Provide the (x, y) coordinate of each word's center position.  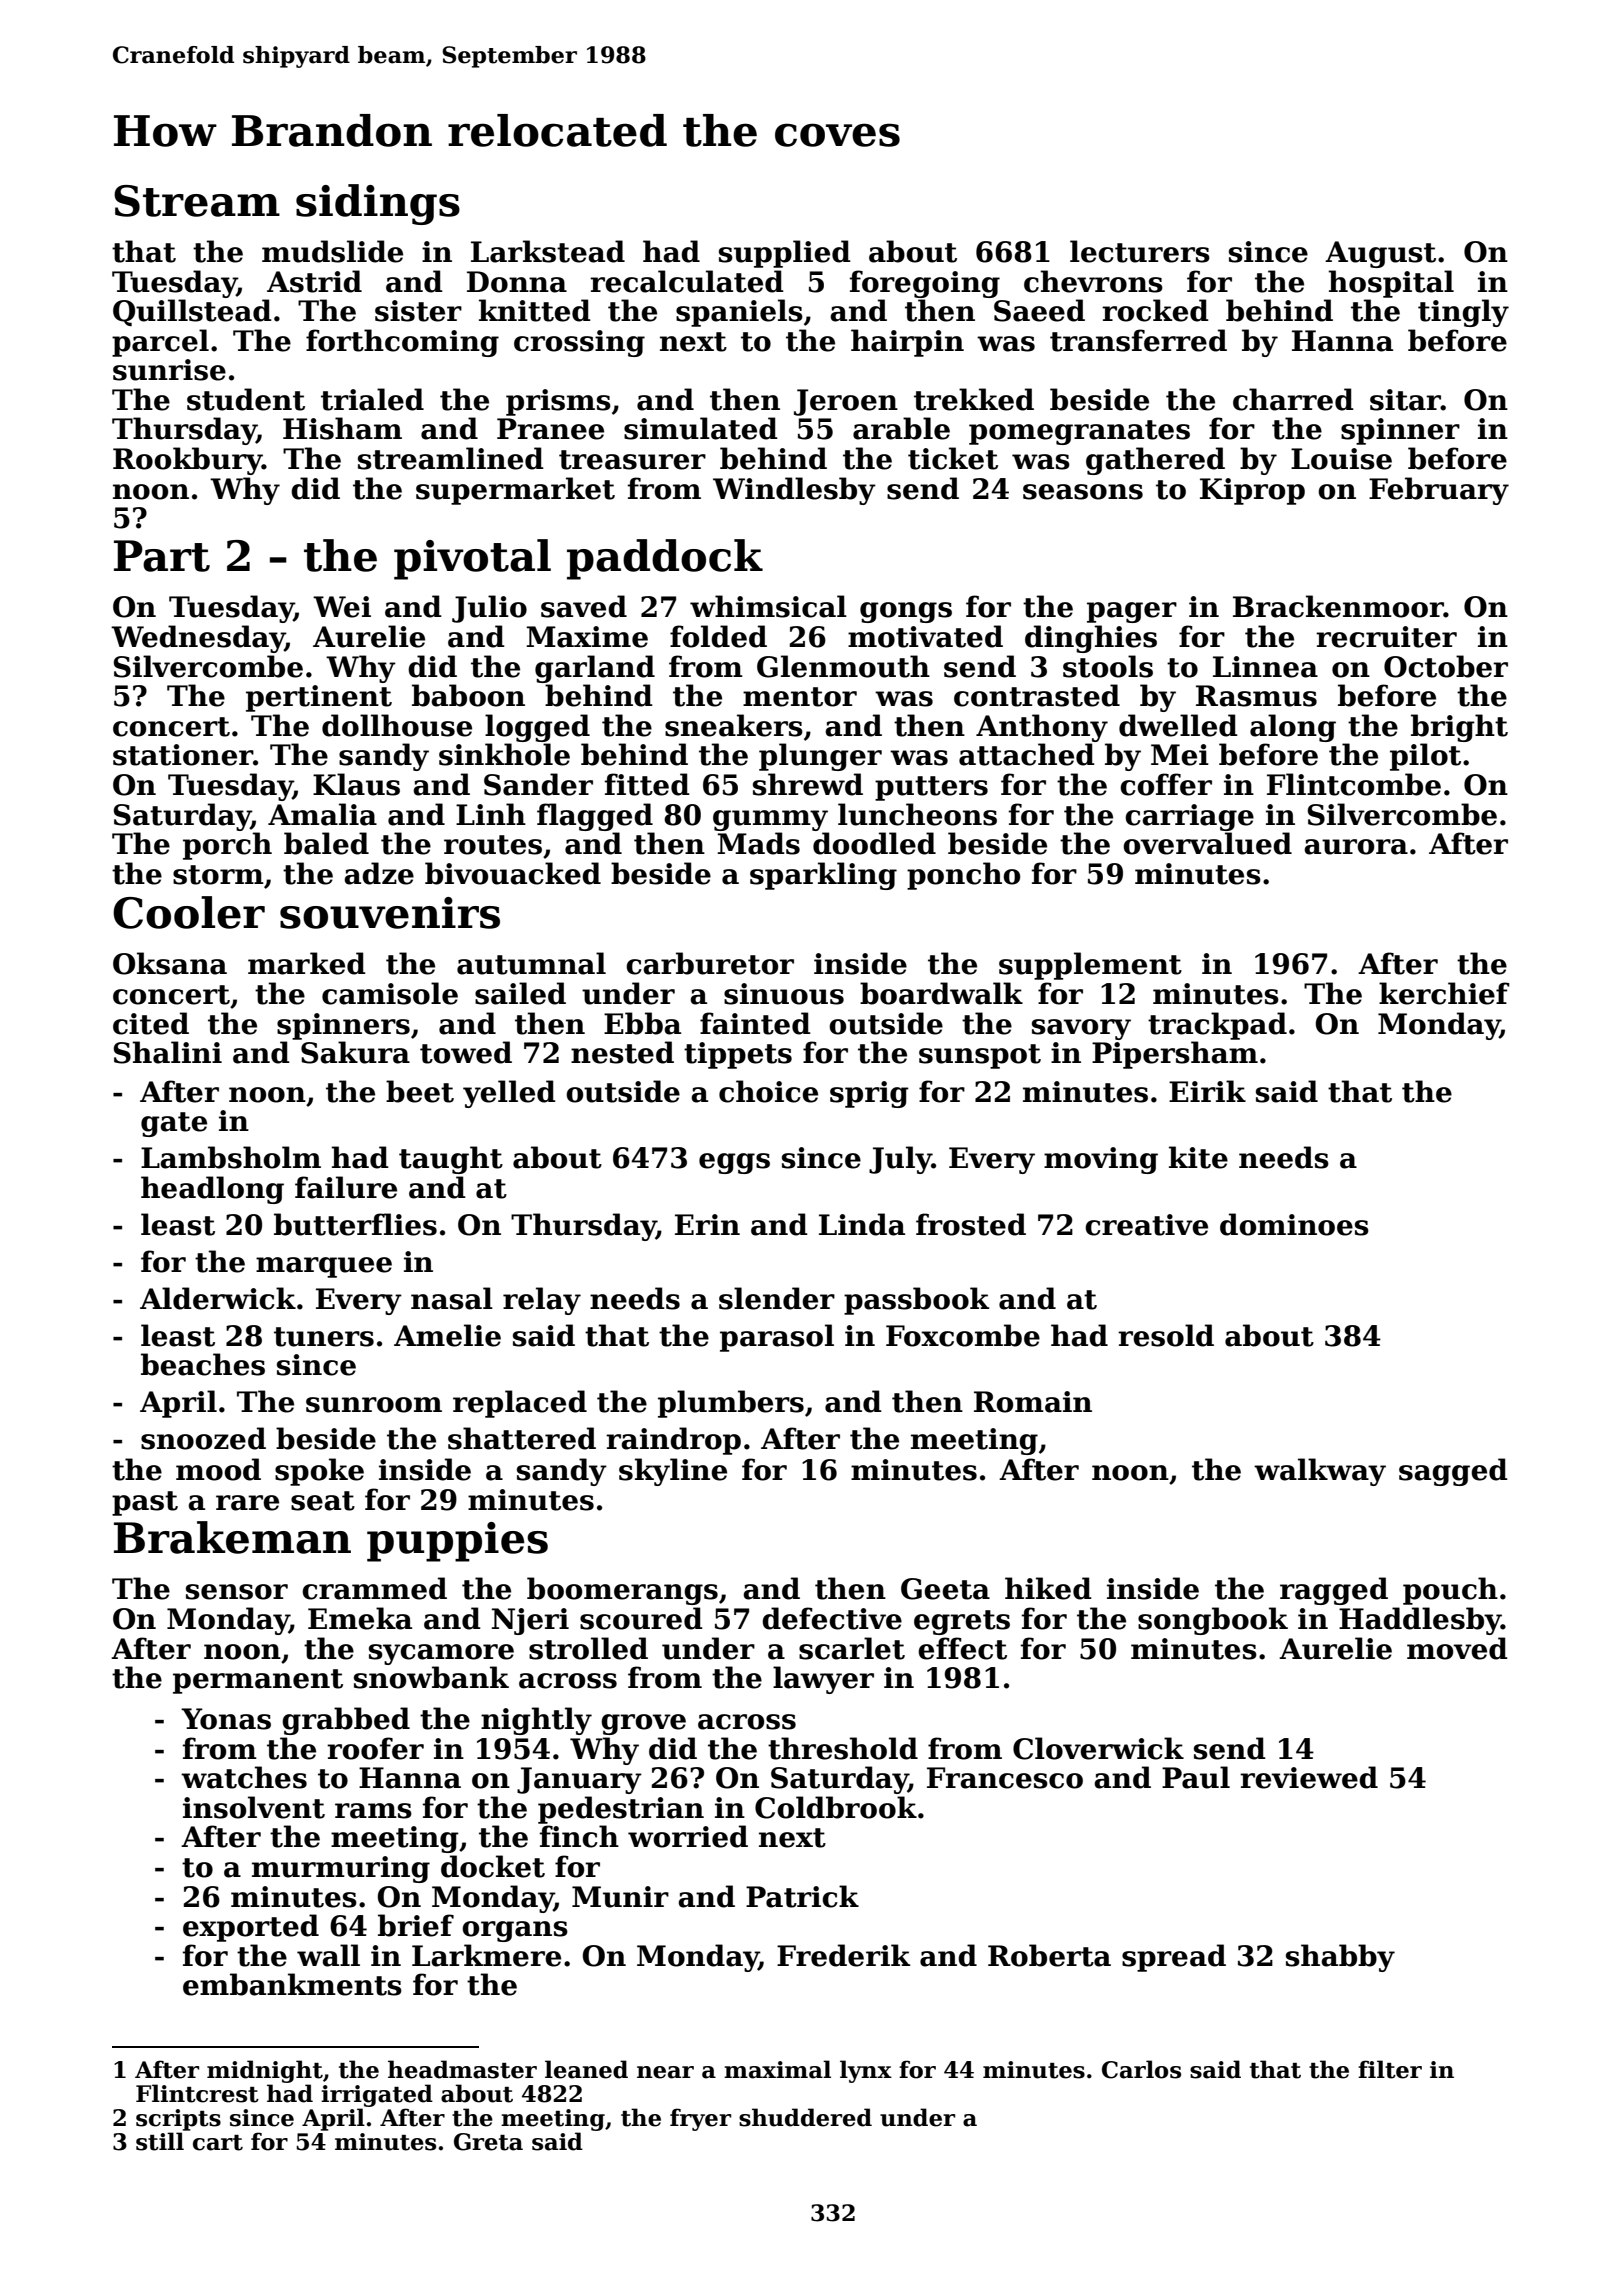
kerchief (1444, 993)
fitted (647, 784)
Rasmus (1256, 696)
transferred (1138, 340)
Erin (707, 1224)
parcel (160, 343)
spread (1174, 1958)
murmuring (341, 1869)
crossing (579, 343)
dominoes (1294, 1224)
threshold (843, 1748)
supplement (1090, 966)
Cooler (189, 912)
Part (162, 556)
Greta (488, 2142)
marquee (324, 1267)
